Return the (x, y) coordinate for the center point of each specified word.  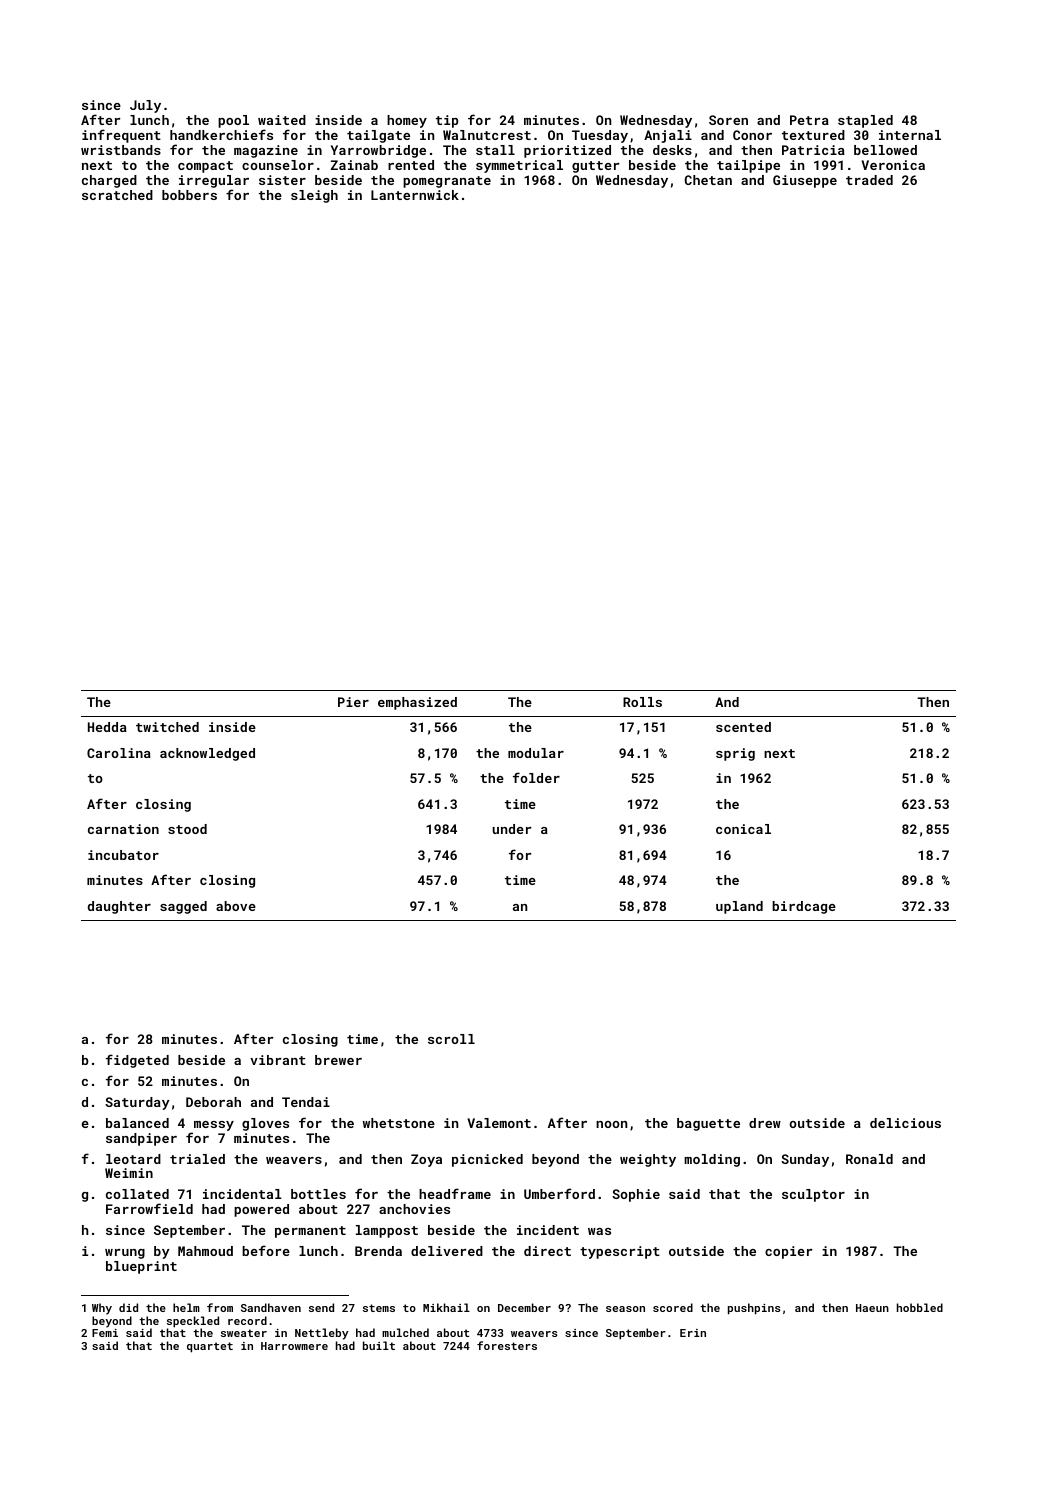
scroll (451, 1039)
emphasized (417, 703)
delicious (905, 1123)
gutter (596, 167)
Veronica (893, 165)
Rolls (642, 702)
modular (536, 753)
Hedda (107, 727)
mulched (405, 1332)
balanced (137, 1123)
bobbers (189, 195)
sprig (735, 754)
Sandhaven (271, 1307)
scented (743, 727)
